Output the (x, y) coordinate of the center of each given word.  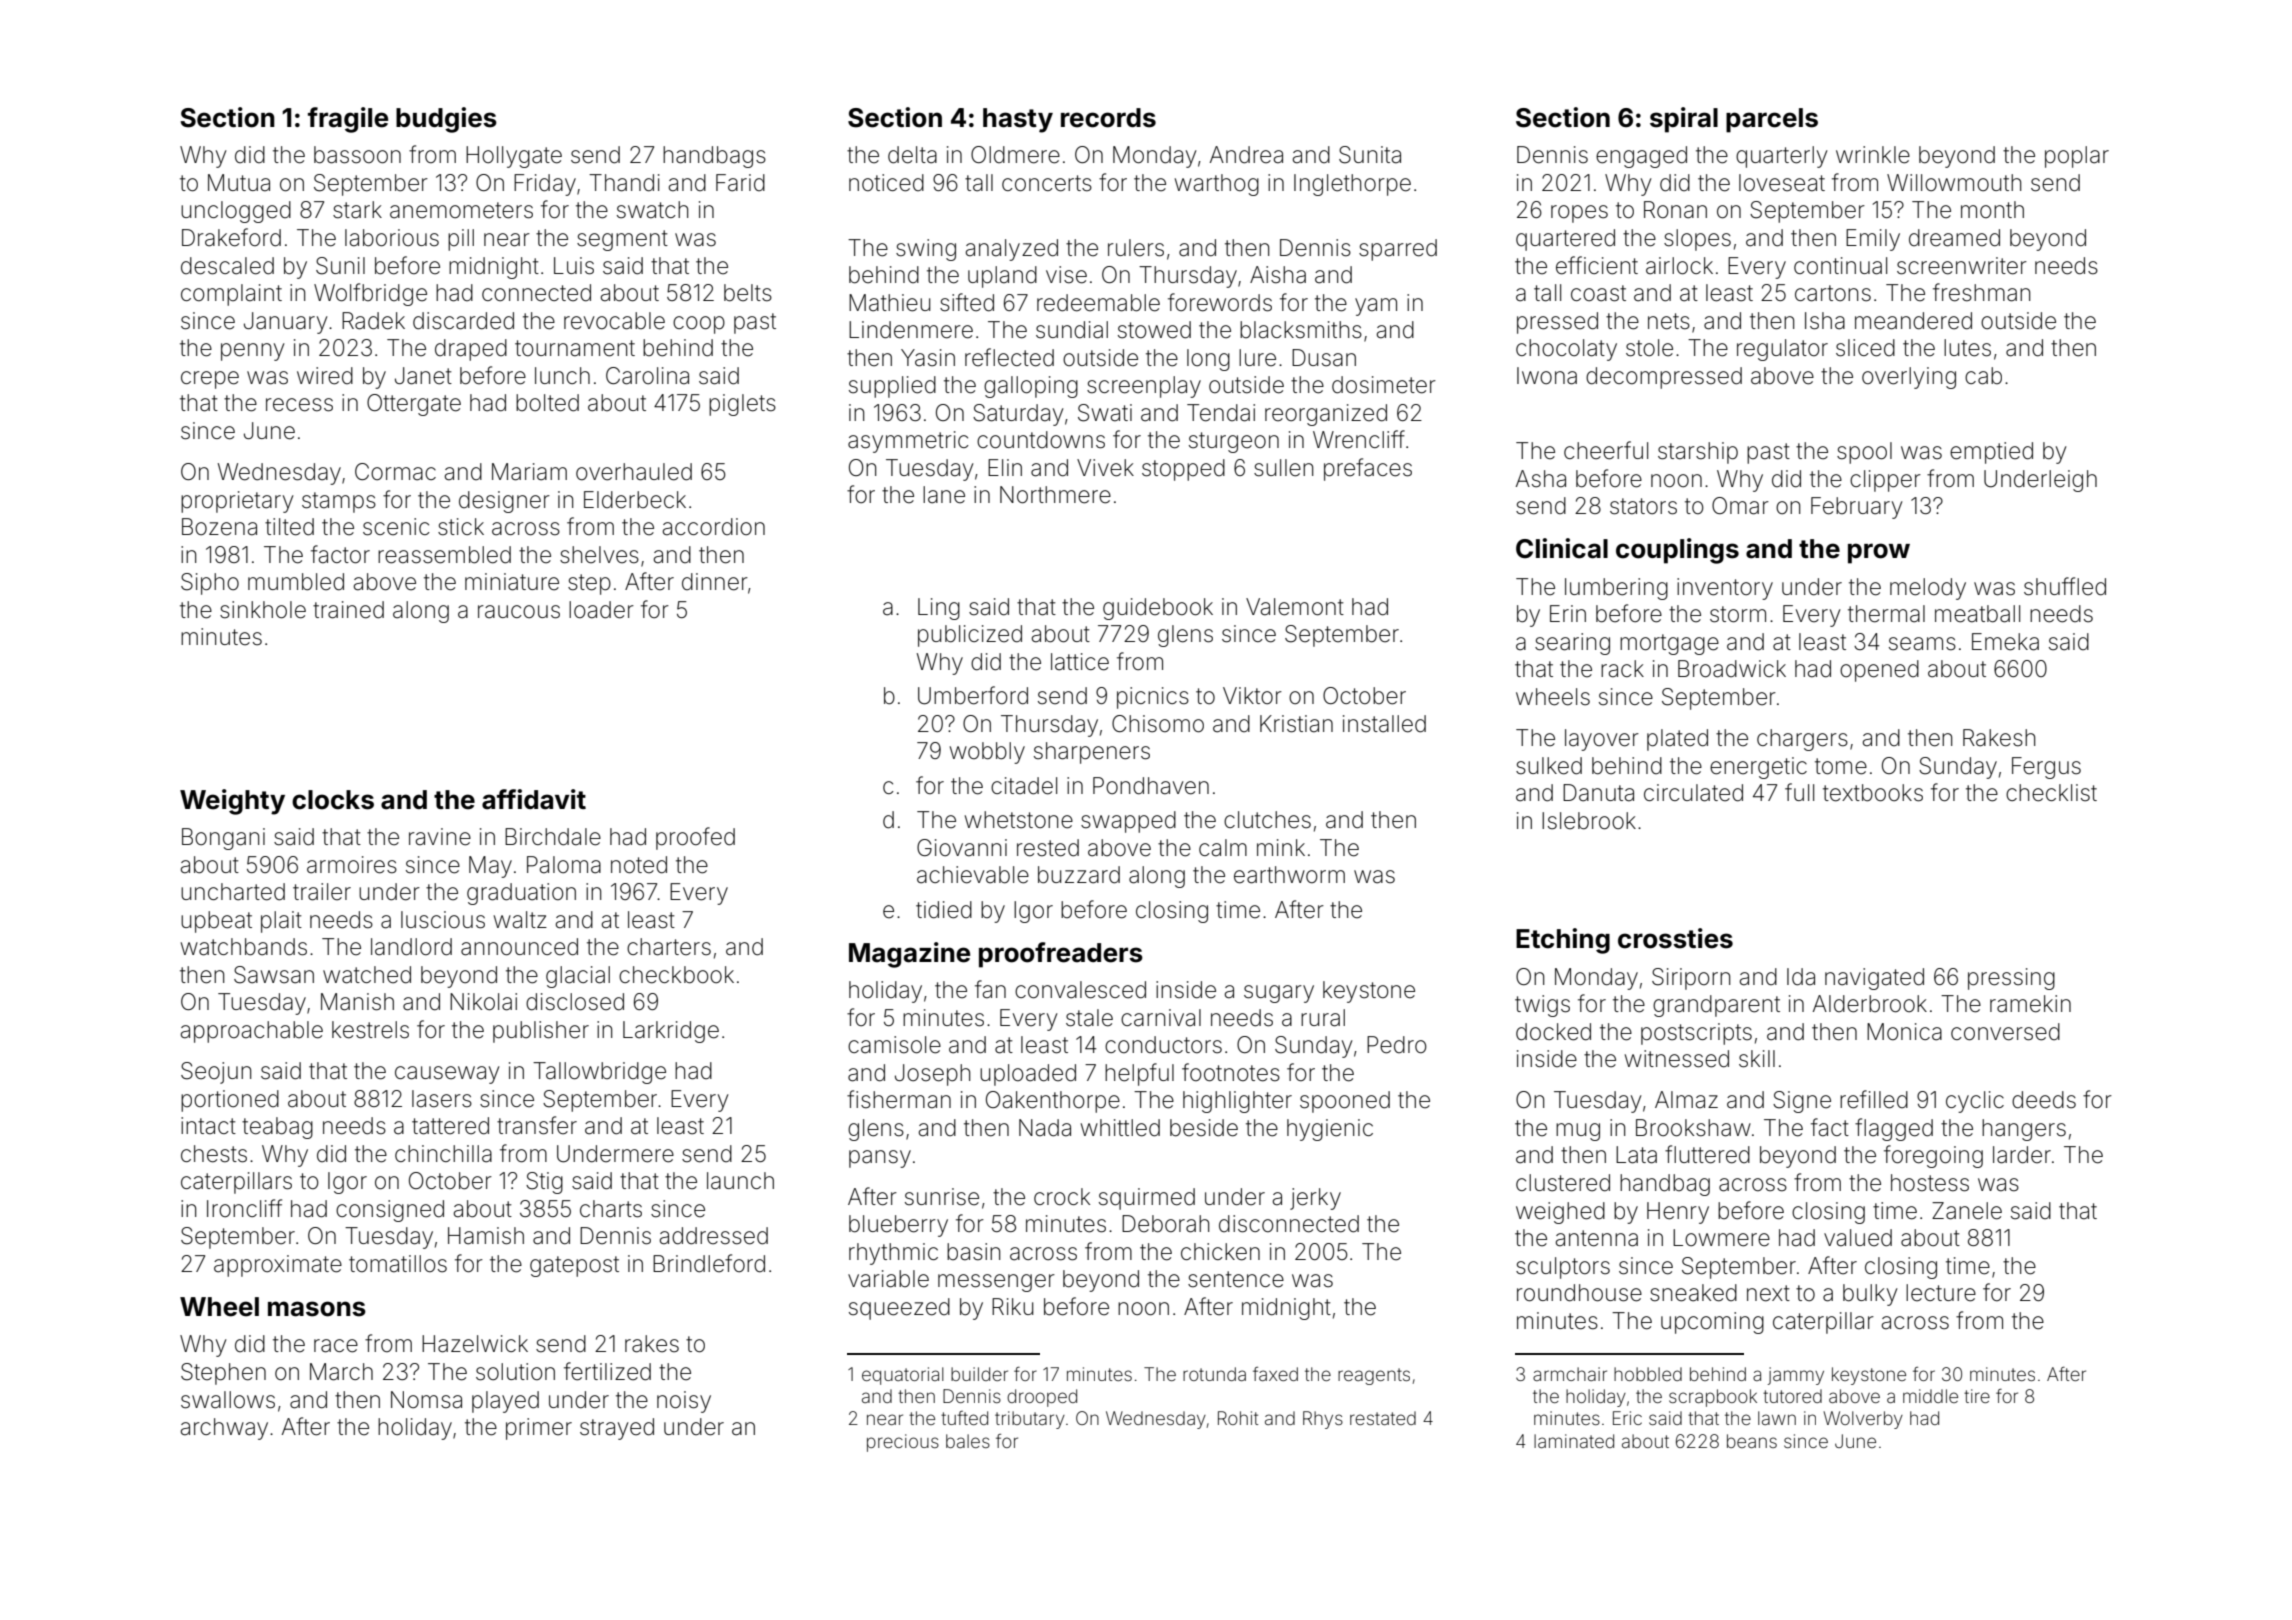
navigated (1874, 979)
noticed (886, 183)
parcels (1772, 120)
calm (1223, 848)
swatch (653, 210)
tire (1977, 1396)
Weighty (232, 802)
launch (740, 1181)
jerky (1315, 1199)
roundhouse (1579, 1293)
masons (317, 1309)
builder (979, 1374)
